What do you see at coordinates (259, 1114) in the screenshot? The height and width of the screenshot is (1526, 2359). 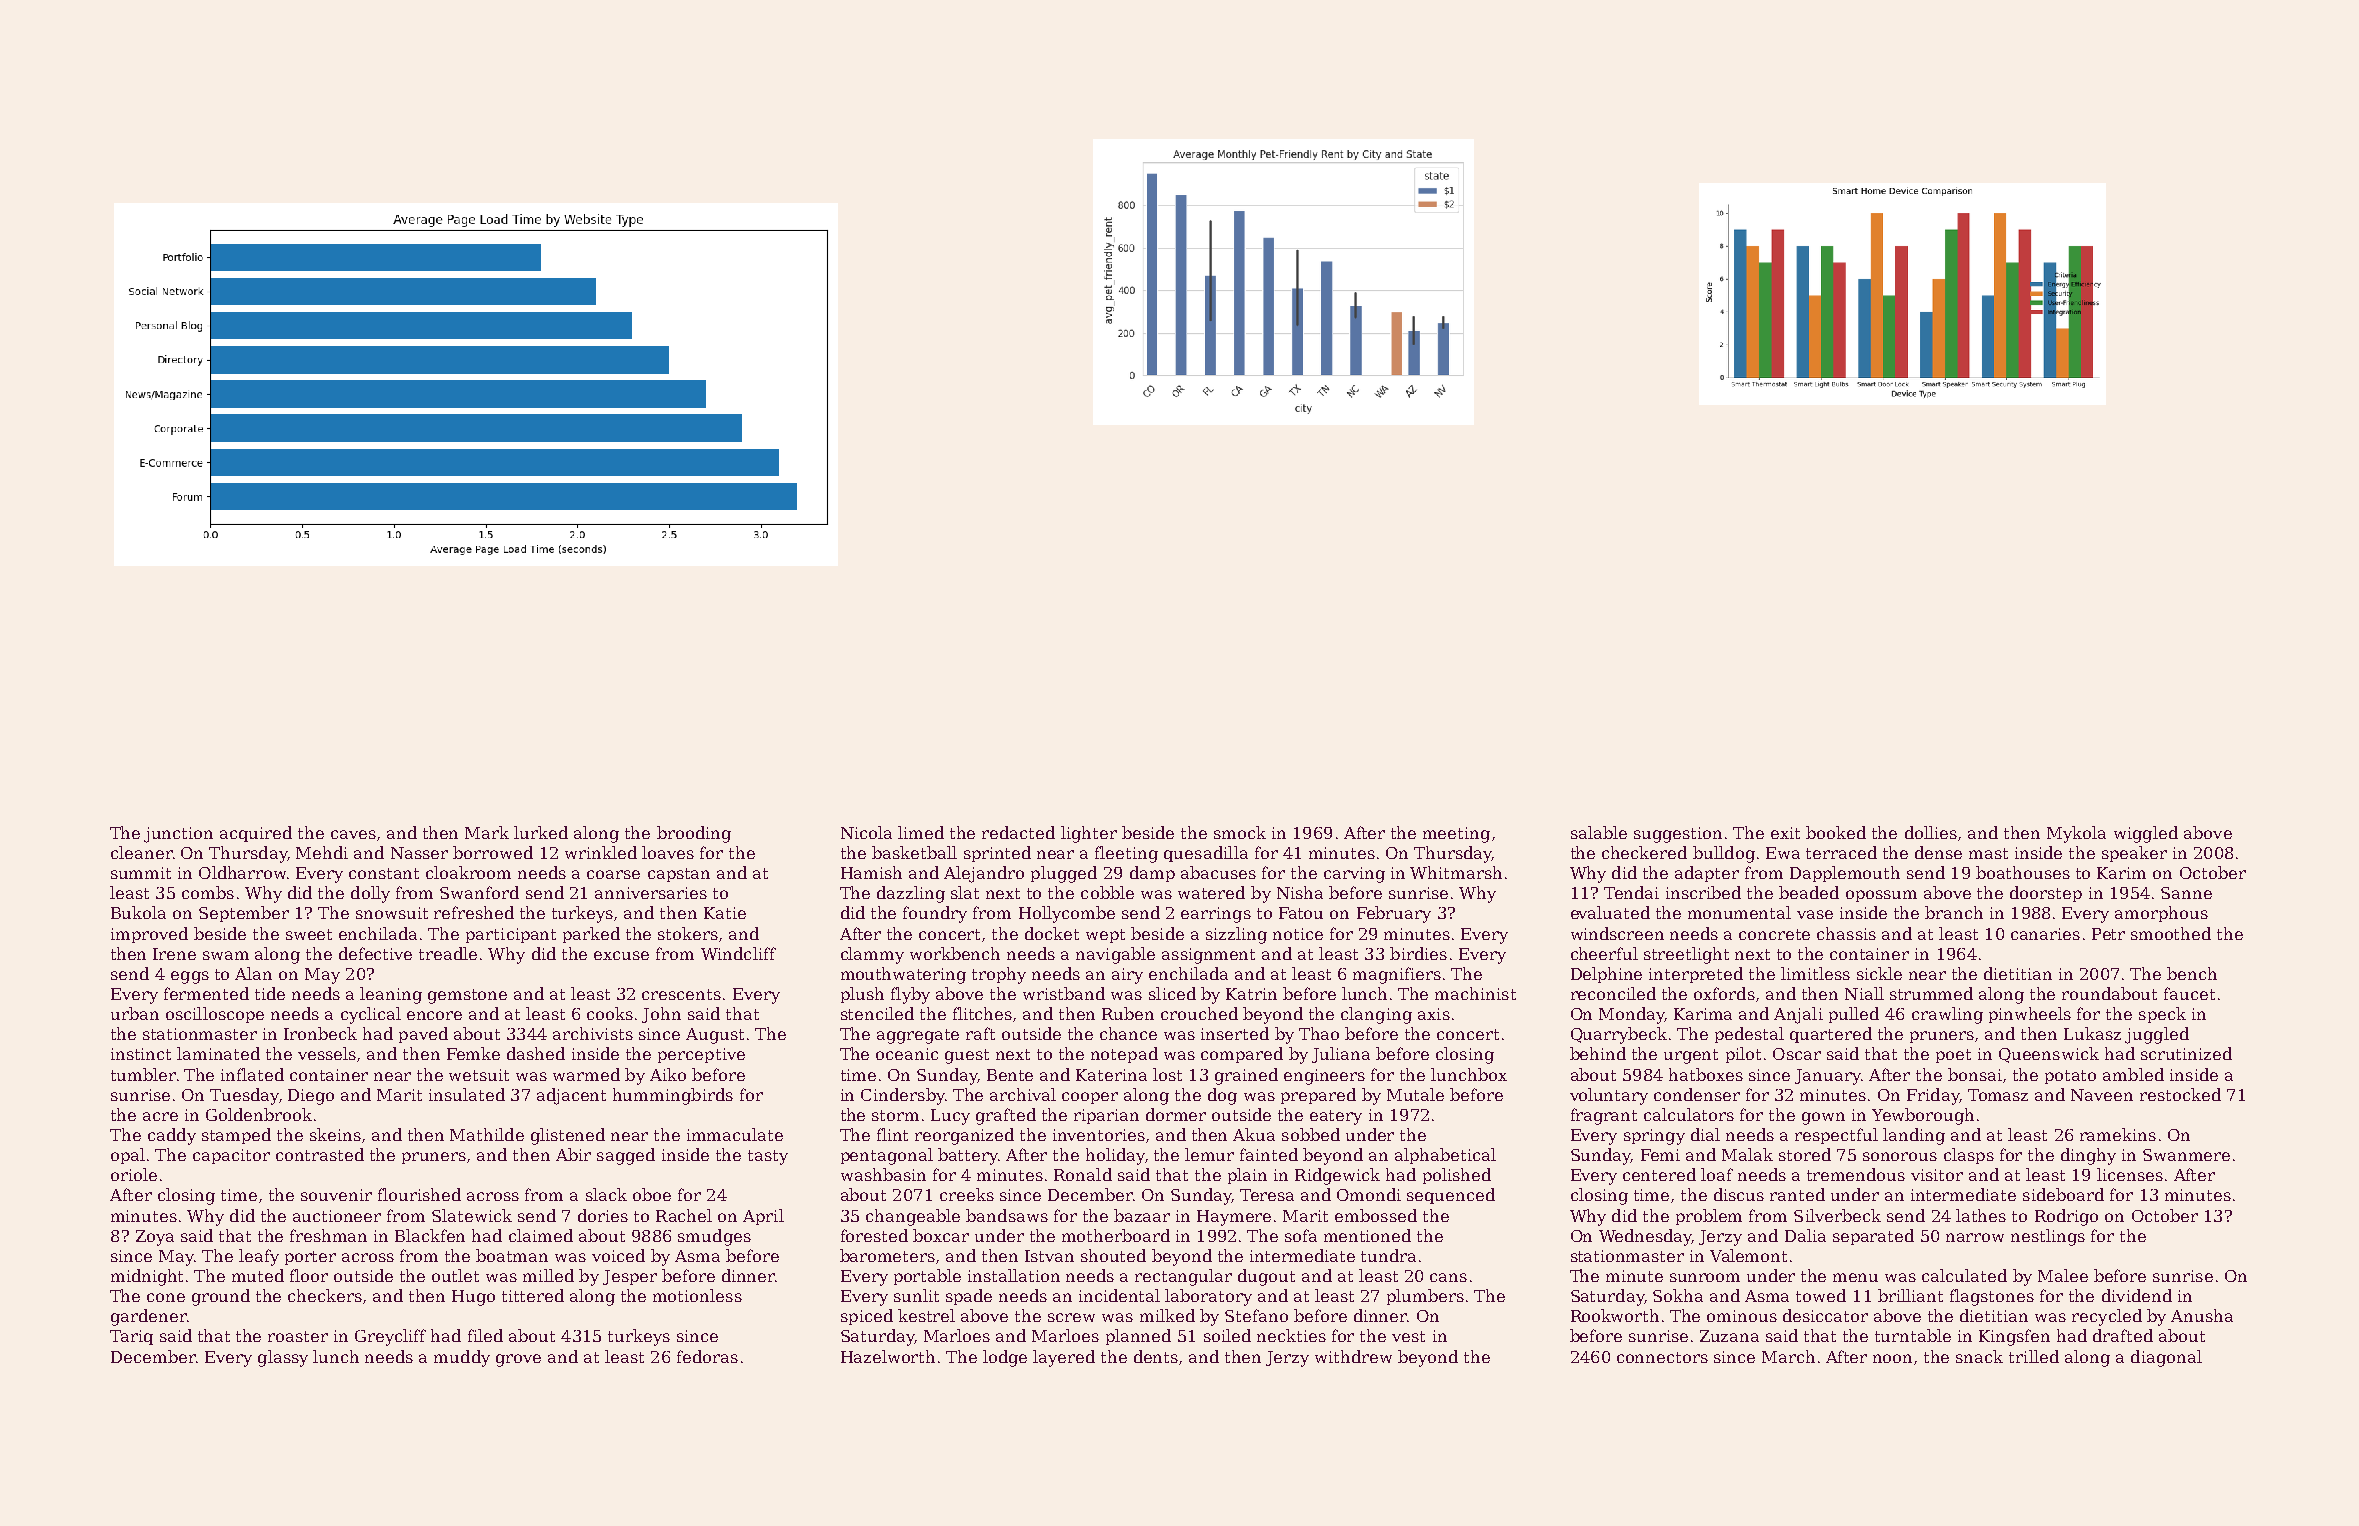 I see `Goldenbrook` at bounding box center [259, 1114].
